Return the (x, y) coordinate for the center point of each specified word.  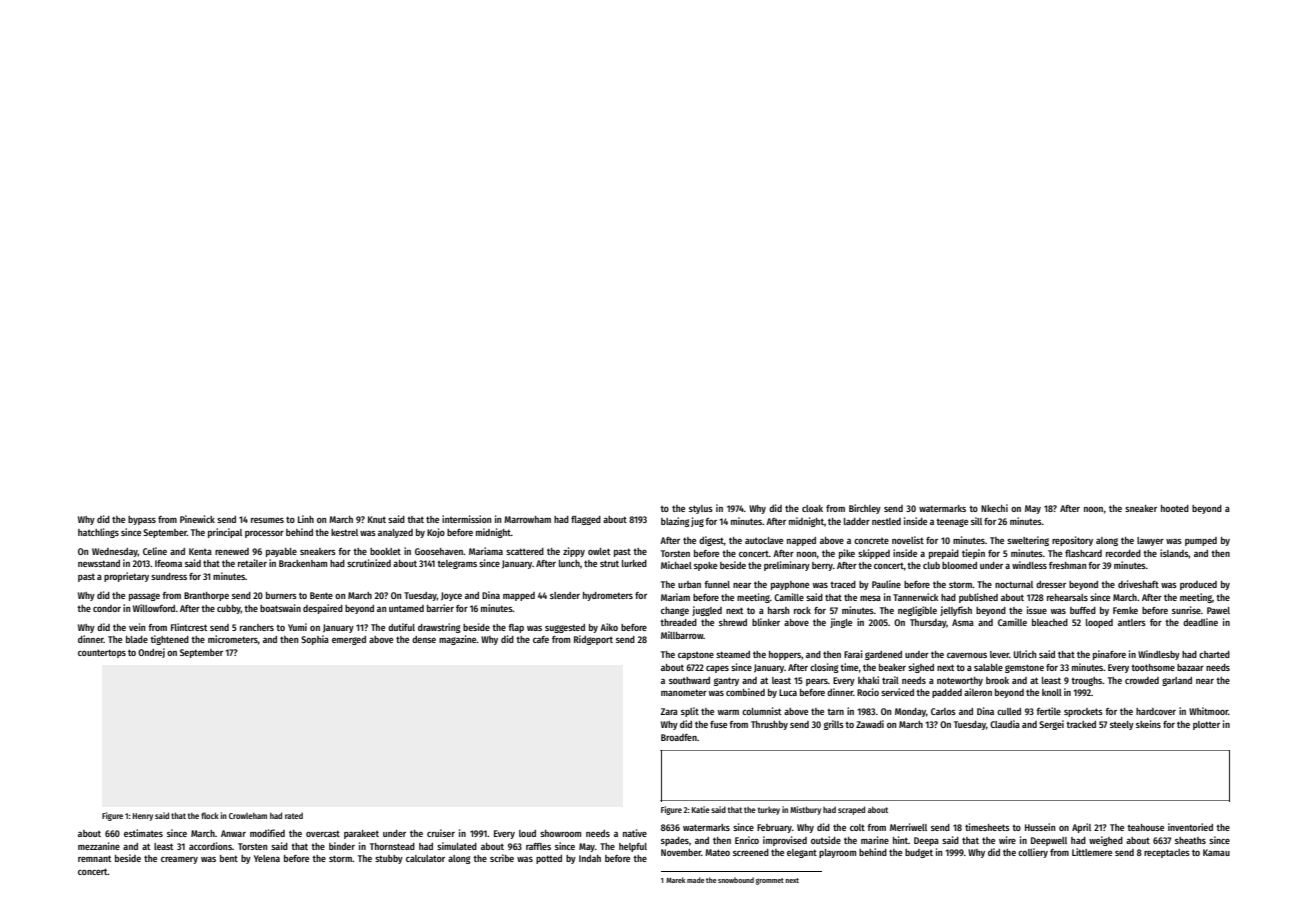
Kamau (1216, 852)
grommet (770, 881)
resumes (267, 520)
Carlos (943, 711)
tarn (835, 712)
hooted (1175, 508)
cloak (812, 508)
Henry (143, 817)
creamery (179, 860)
